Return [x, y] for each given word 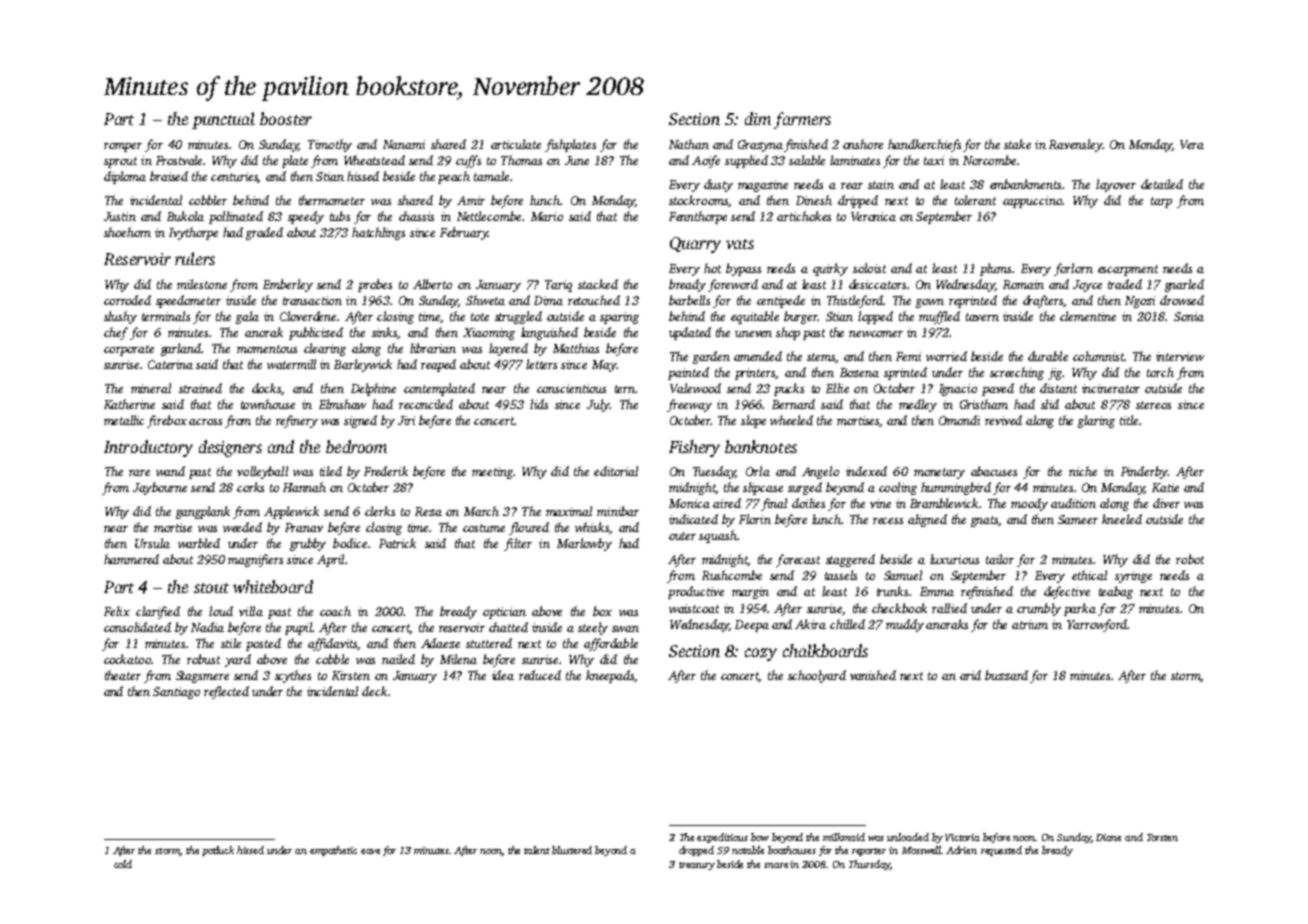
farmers [802, 120]
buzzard [1006, 675]
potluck [218, 851]
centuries [235, 177]
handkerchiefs [924, 145]
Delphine [373, 389]
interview [1180, 356]
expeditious [722, 838]
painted [688, 373]
